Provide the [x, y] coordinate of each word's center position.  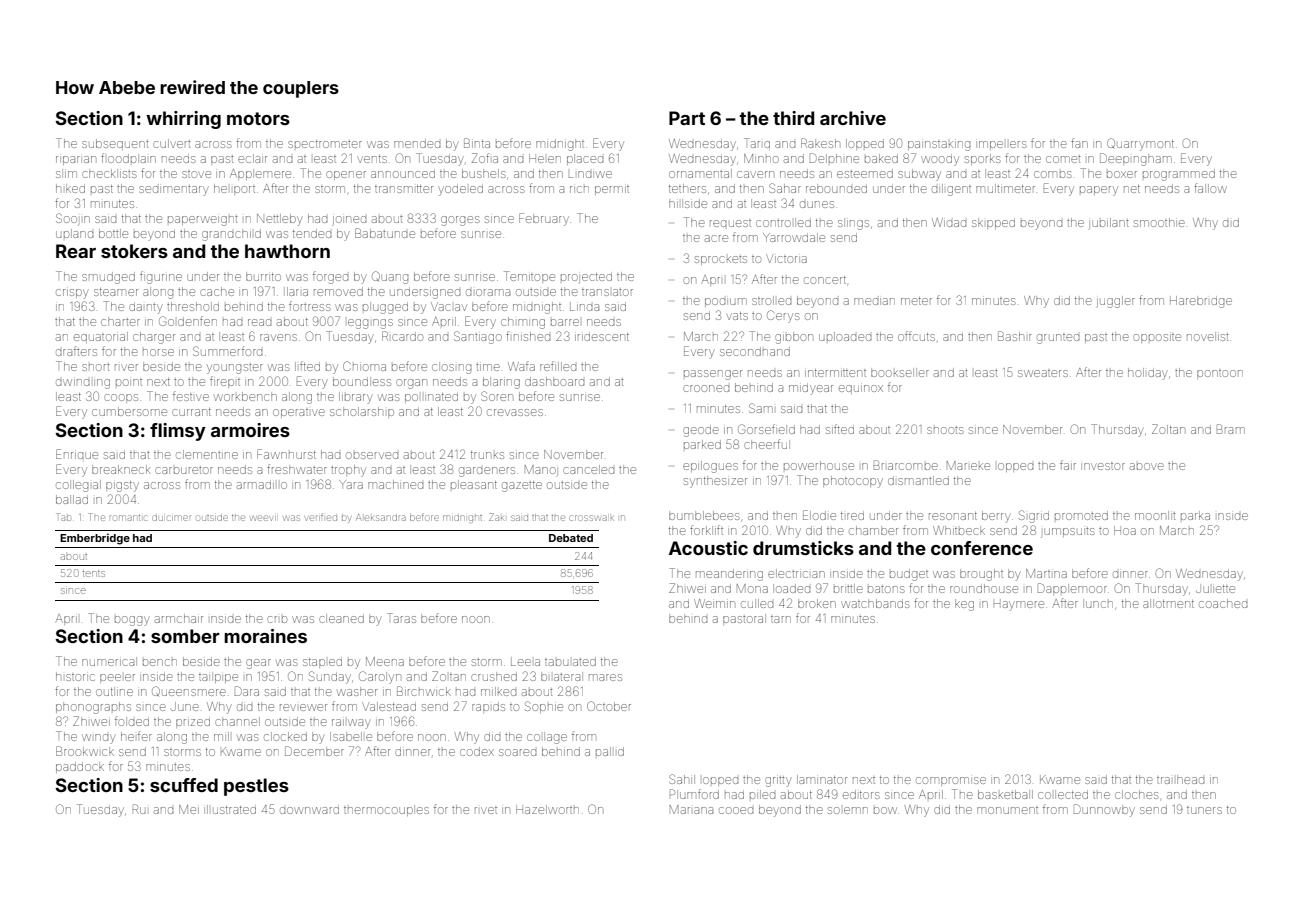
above [1147, 466]
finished [528, 336]
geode [701, 432]
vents [372, 159]
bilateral [562, 676]
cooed [736, 810]
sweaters [1043, 373]
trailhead [1180, 779]
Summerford [227, 351]
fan [1079, 143]
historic [75, 676]
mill [221, 736]
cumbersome [129, 411]
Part [687, 118]
